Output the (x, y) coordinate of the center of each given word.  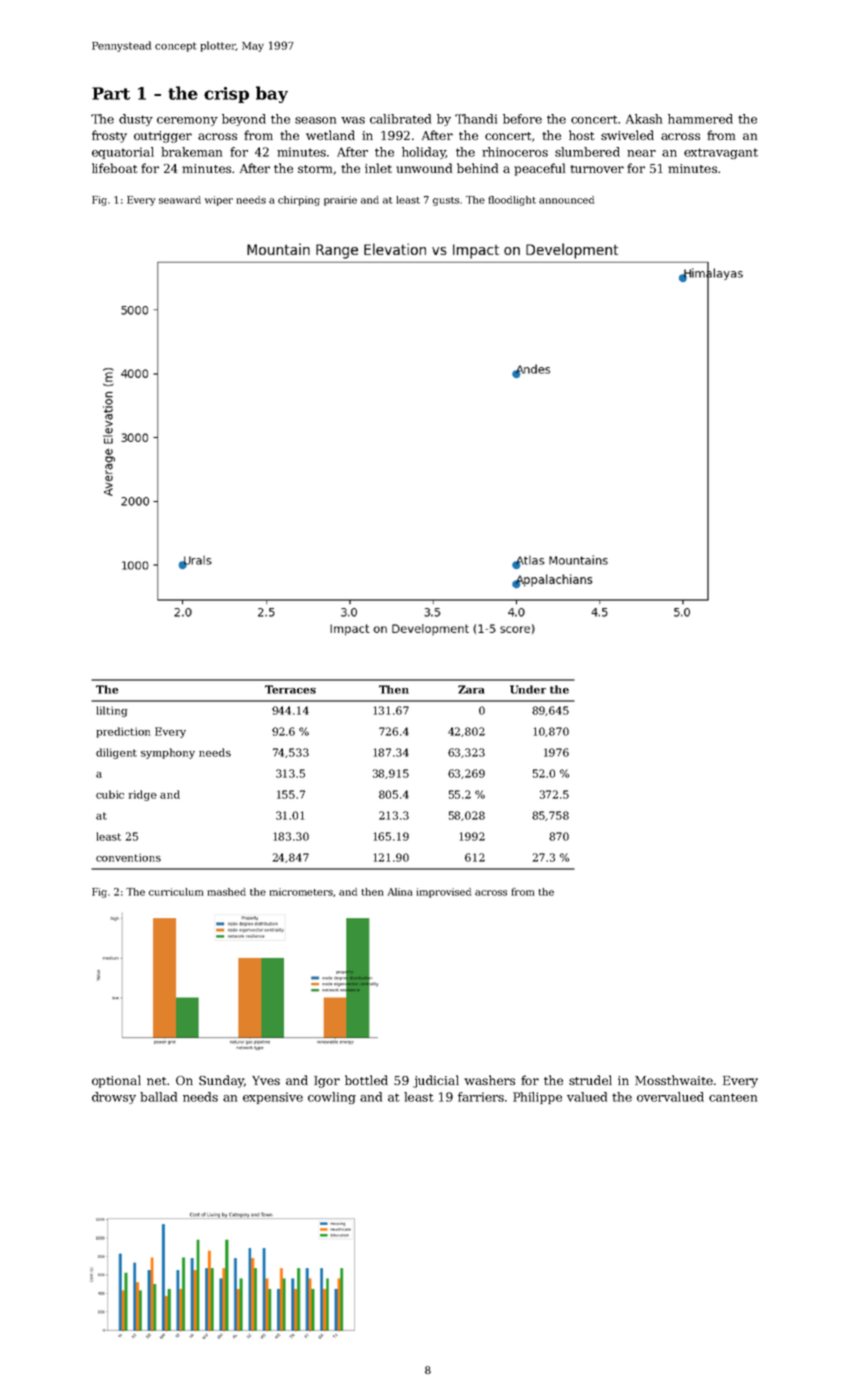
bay (272, 94)
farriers (481, 1097)
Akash (644, 119)
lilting (112, 711)
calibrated (400, 119)
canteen (733, 1097)
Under (528, 689)
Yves (266, 1080)
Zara (471, 689)
